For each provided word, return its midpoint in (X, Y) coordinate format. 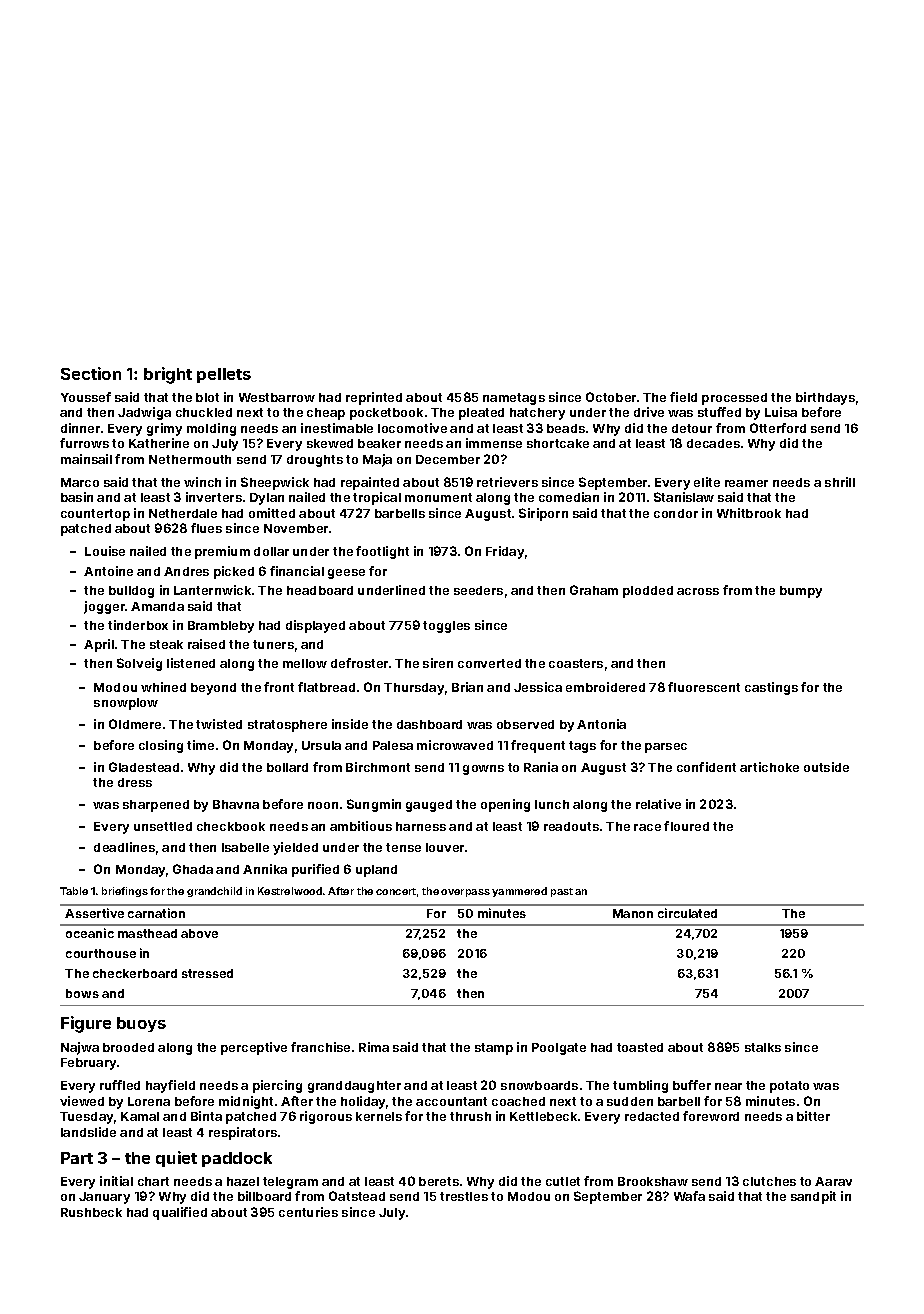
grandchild (214, 892)
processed (734, 399)
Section (91, 373)
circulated (687, 913)
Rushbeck (91, 1212)
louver (445, 847)
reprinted (374, 398)
